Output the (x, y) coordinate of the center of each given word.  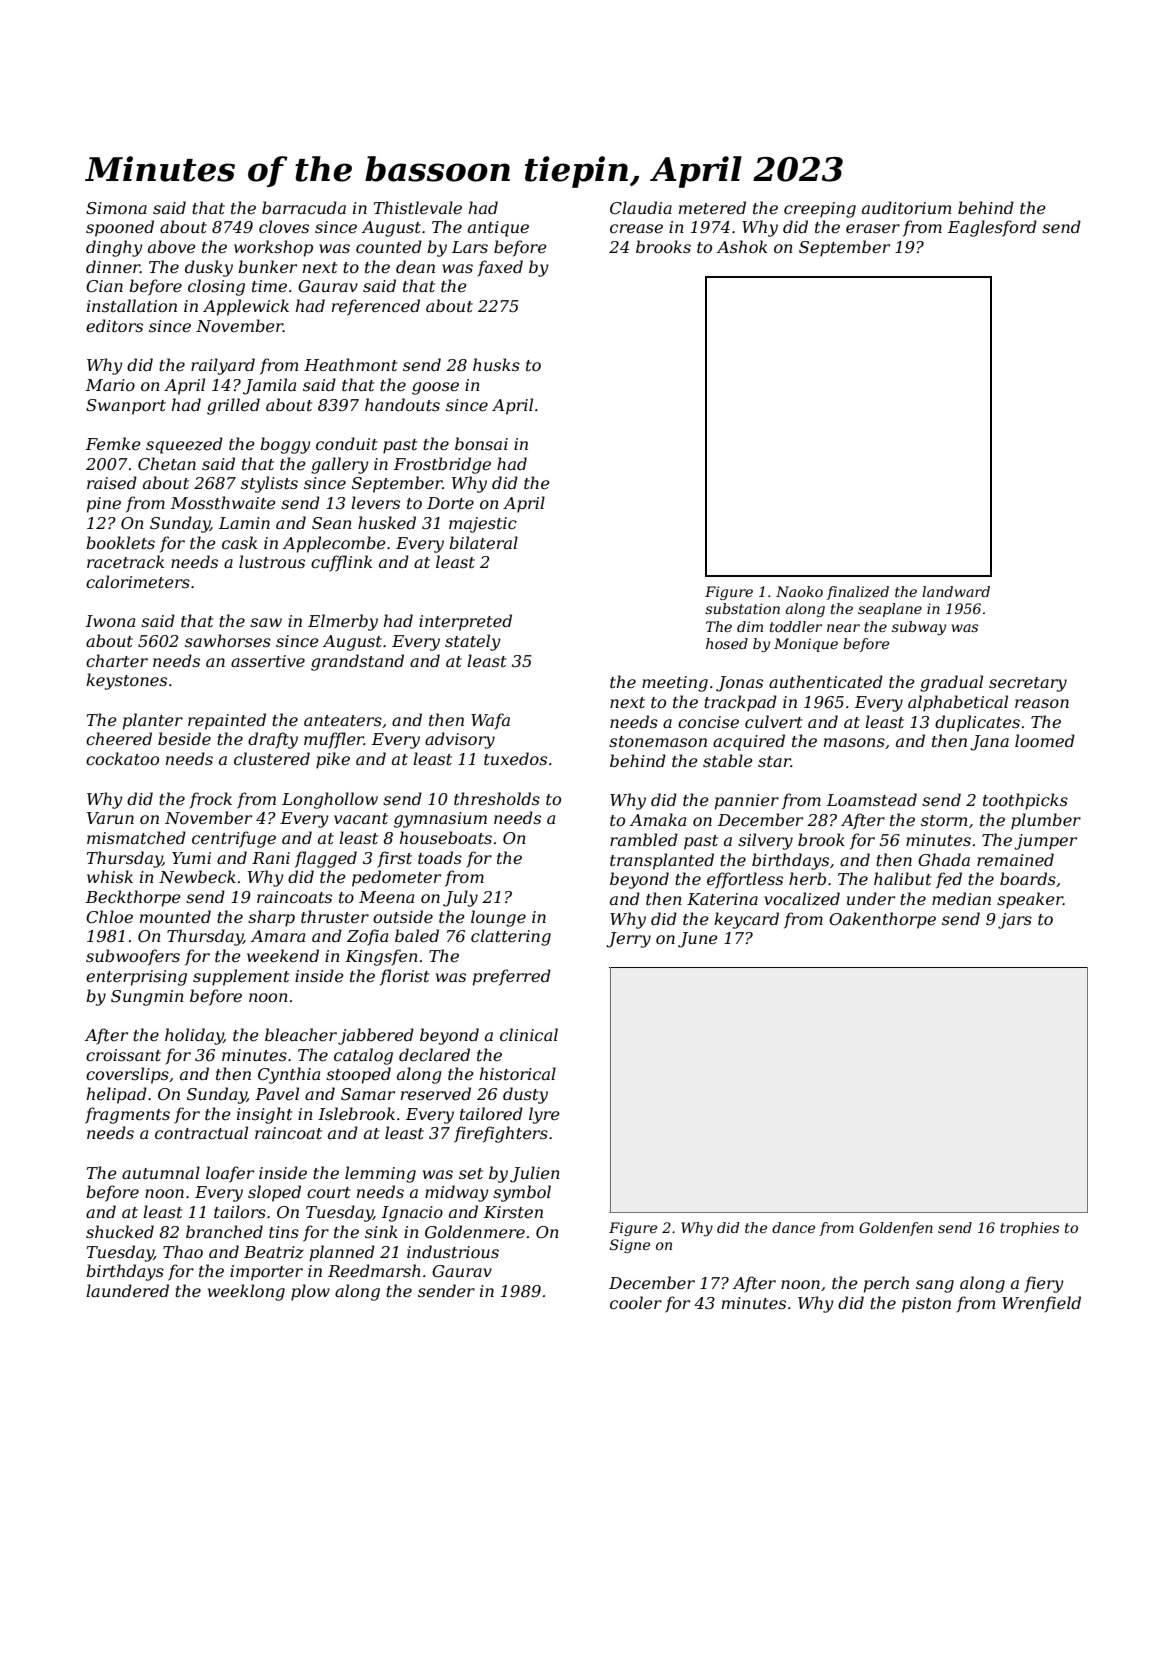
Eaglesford (992, 228)
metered (712, 207)
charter (117, 660)
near (843, 628)
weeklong (246, 1292)
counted (389, 246)
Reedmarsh (374, 1270)
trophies (1029, 1229)
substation (742, 608)
